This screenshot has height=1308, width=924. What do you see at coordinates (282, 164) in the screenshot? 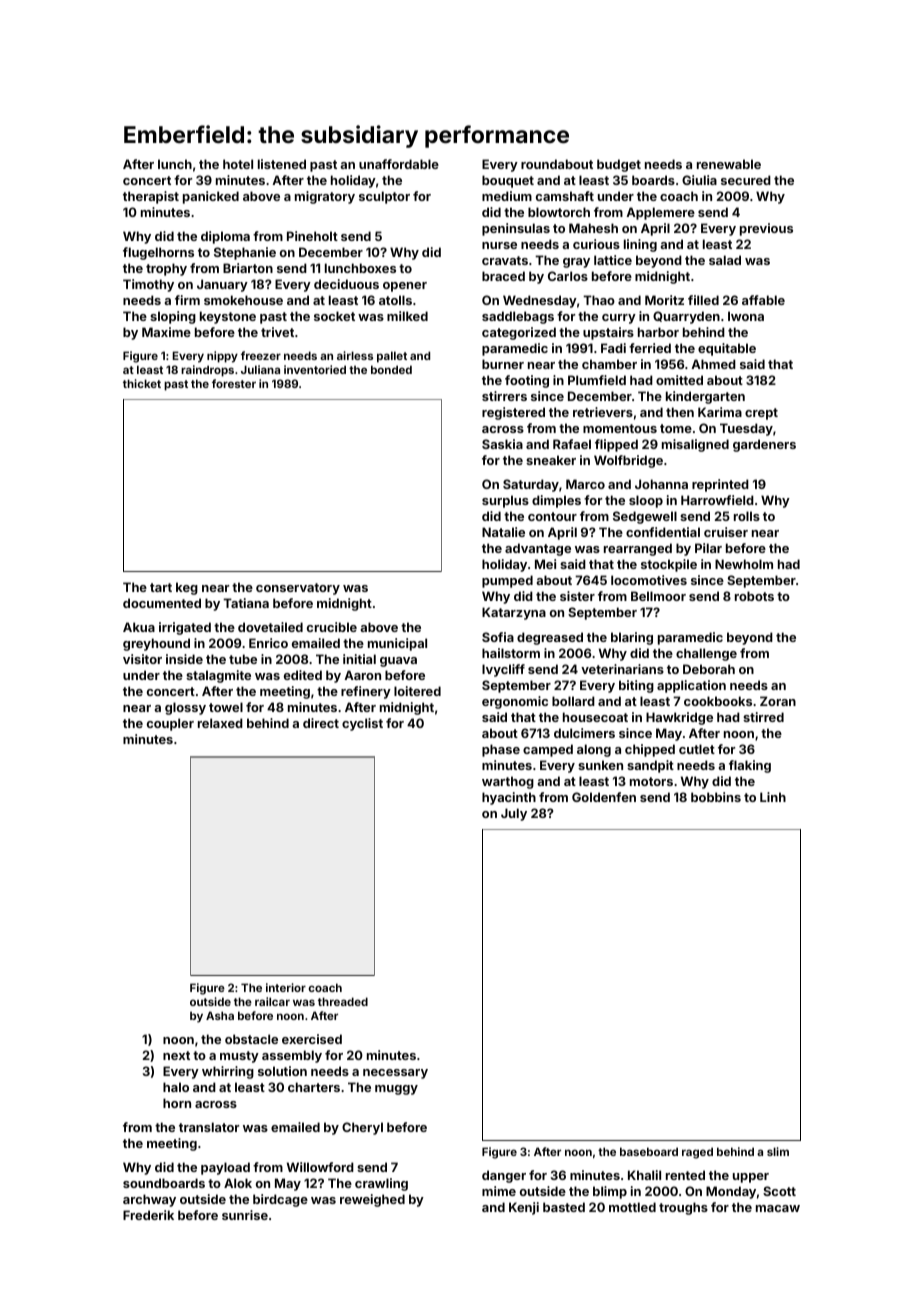
I see `listened` at bounding box center [282, 164].
